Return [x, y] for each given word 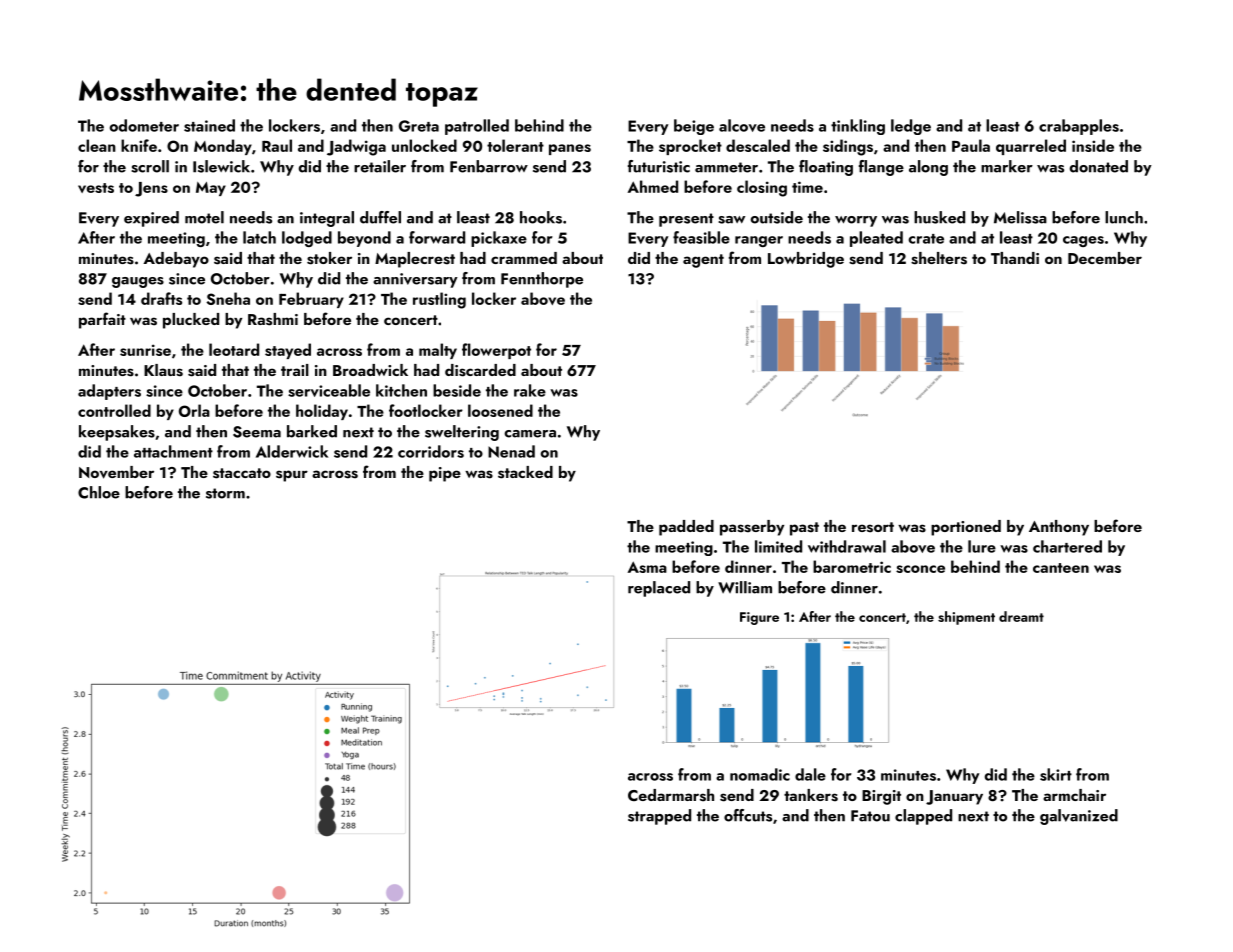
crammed [524, 258]
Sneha [228, 298]
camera [530, 434]
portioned [966, 528]
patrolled [477, 127]
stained [209, 125]
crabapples [1079, 127]
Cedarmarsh [671, 795]
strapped [659, 817]
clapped [923, 817]
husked [939, 217]
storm [225, 493]
